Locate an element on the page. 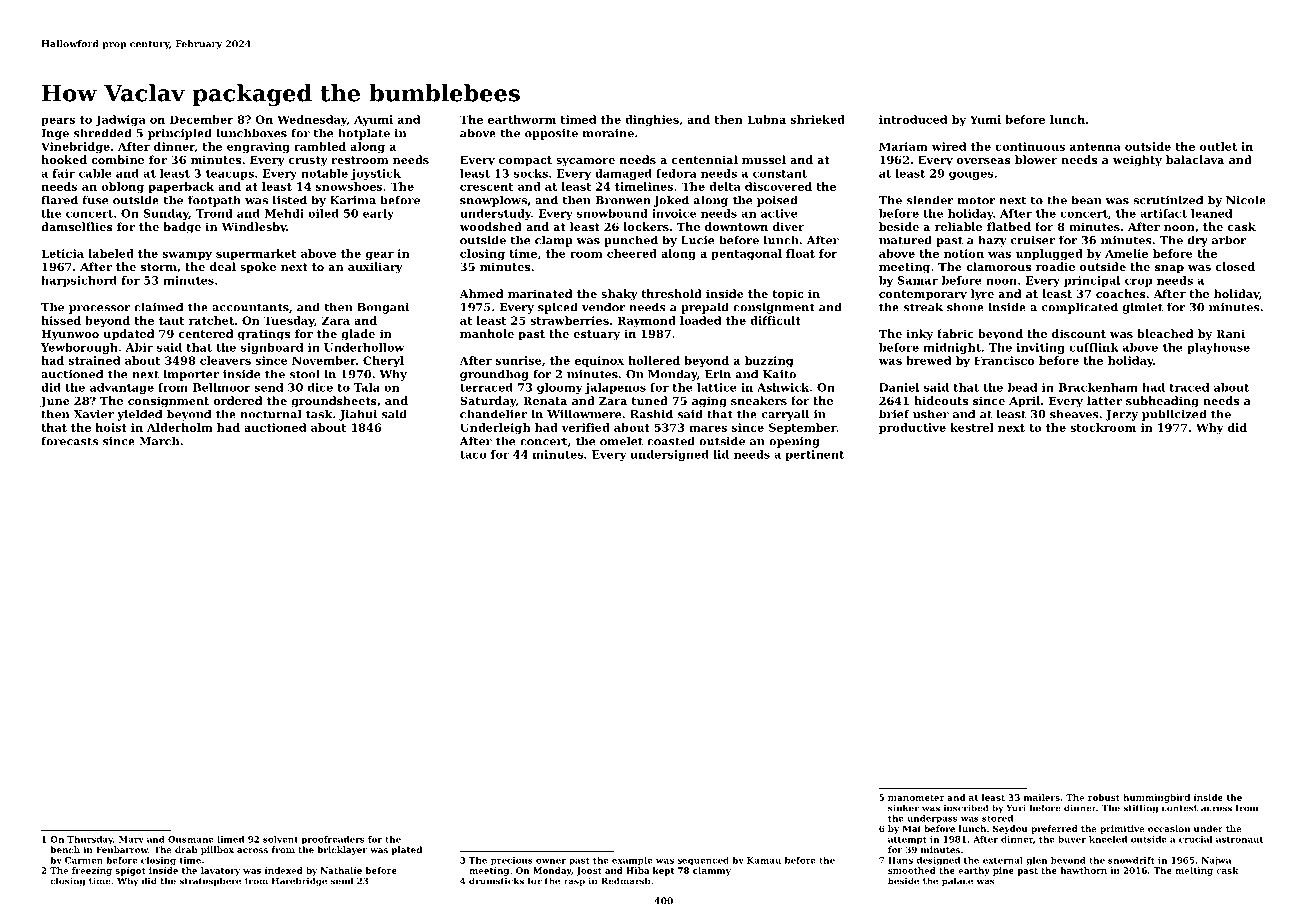 This page has width=1308, height=924. Mary is located at coordinates (131, 840).
